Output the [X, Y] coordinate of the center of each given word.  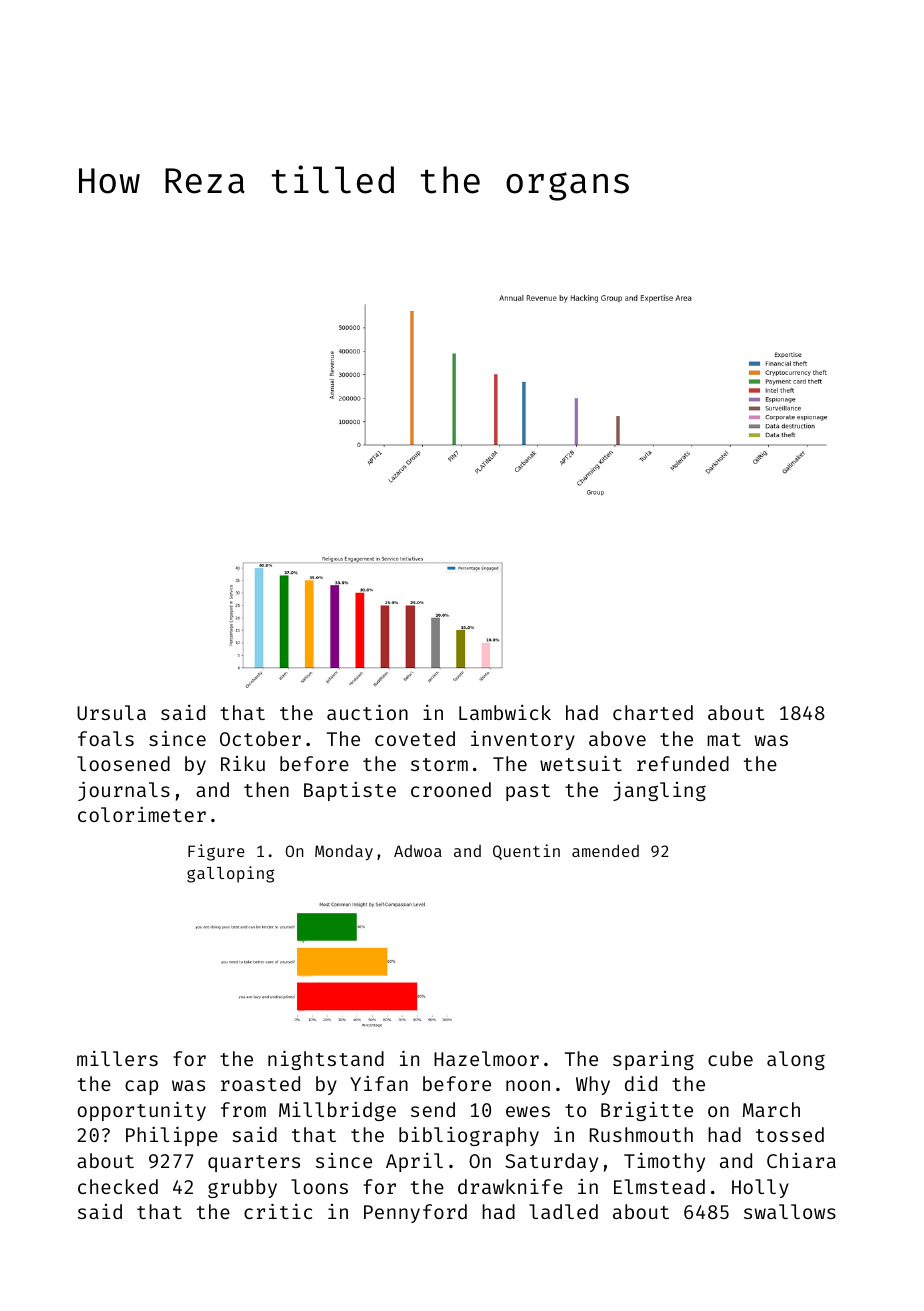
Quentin [526, 852]
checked [118, 1186]
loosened [123, 763]
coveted [415, 738]
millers [117, 1058]
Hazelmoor [486, 1058]
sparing [653, 1060]
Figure [216, 852]
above [617, 738]
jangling [659, 791]
